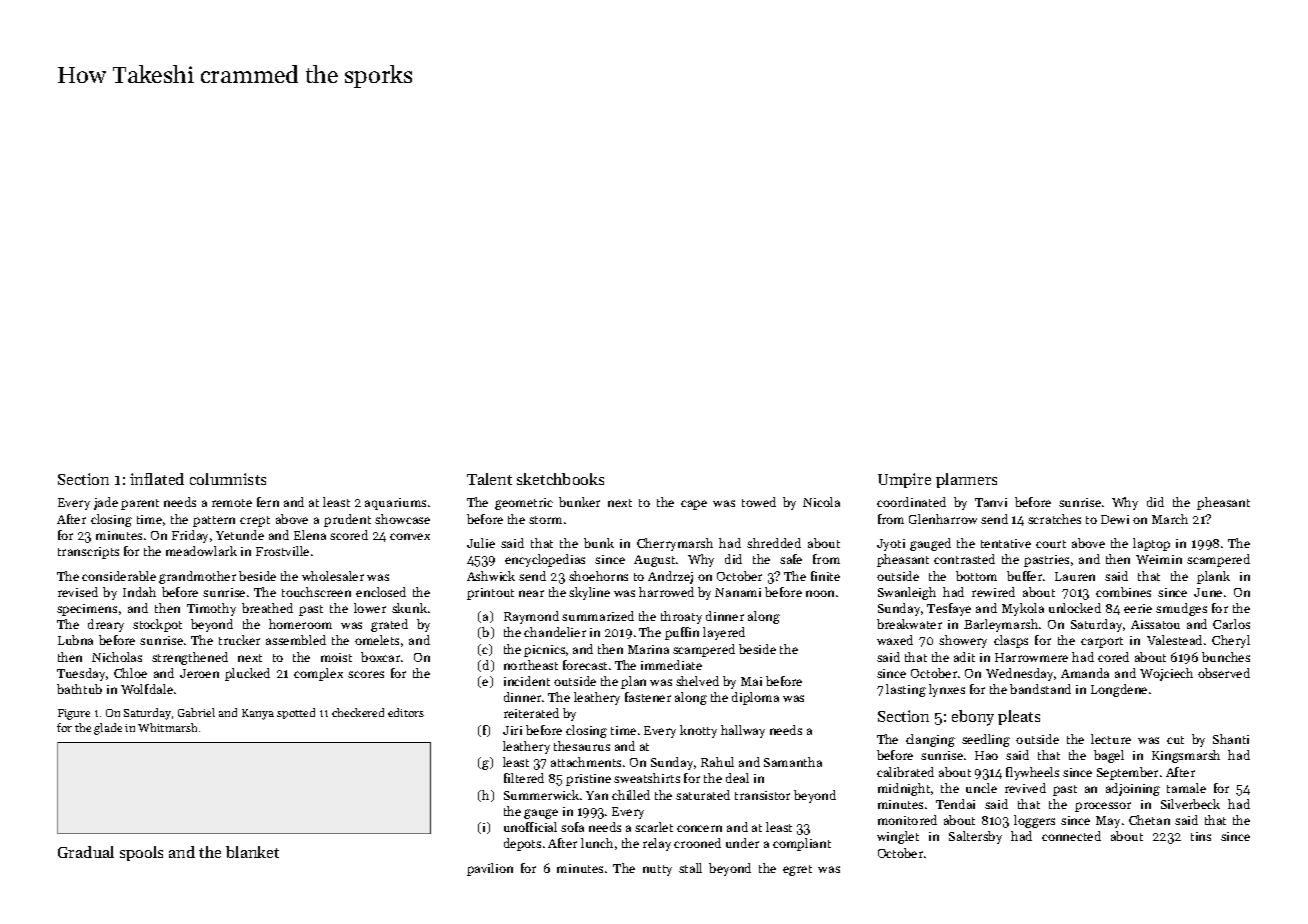  What do you see at coordinates (524, 778) in the page?
I see `filtered` at bounding box center [524, 778].
